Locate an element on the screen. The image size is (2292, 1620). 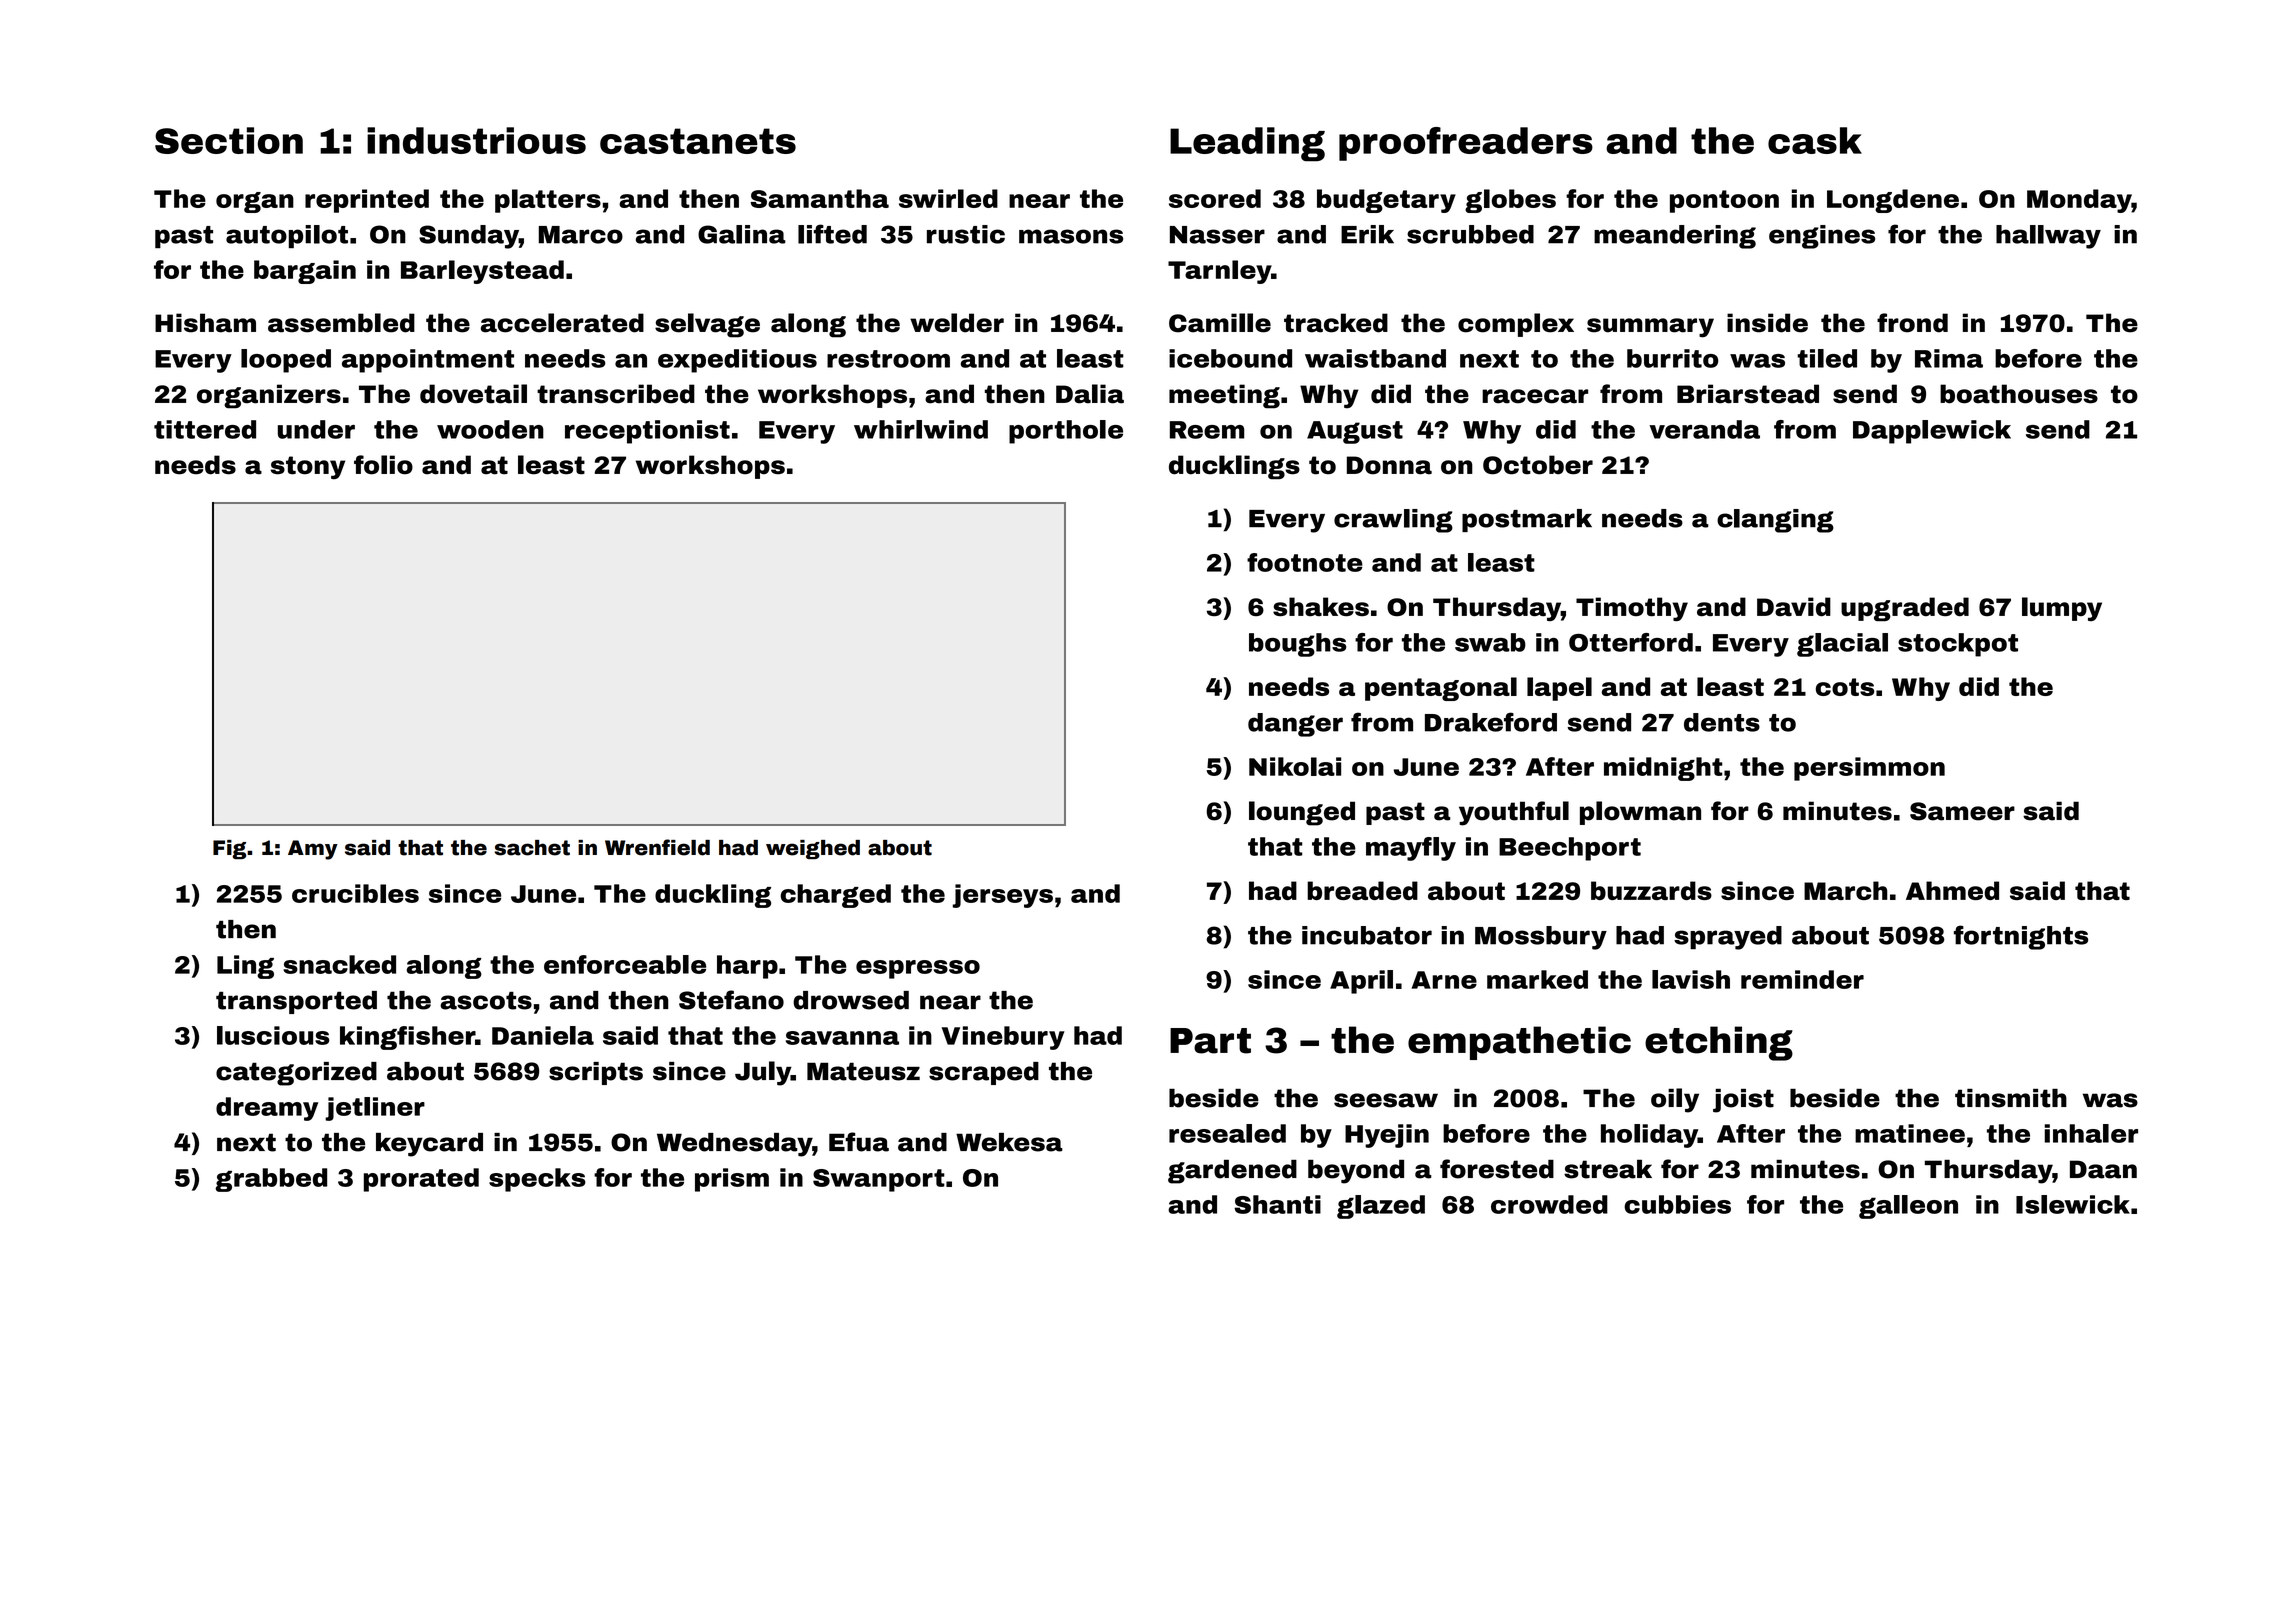
restroom is located at coordinates (888, 359).
